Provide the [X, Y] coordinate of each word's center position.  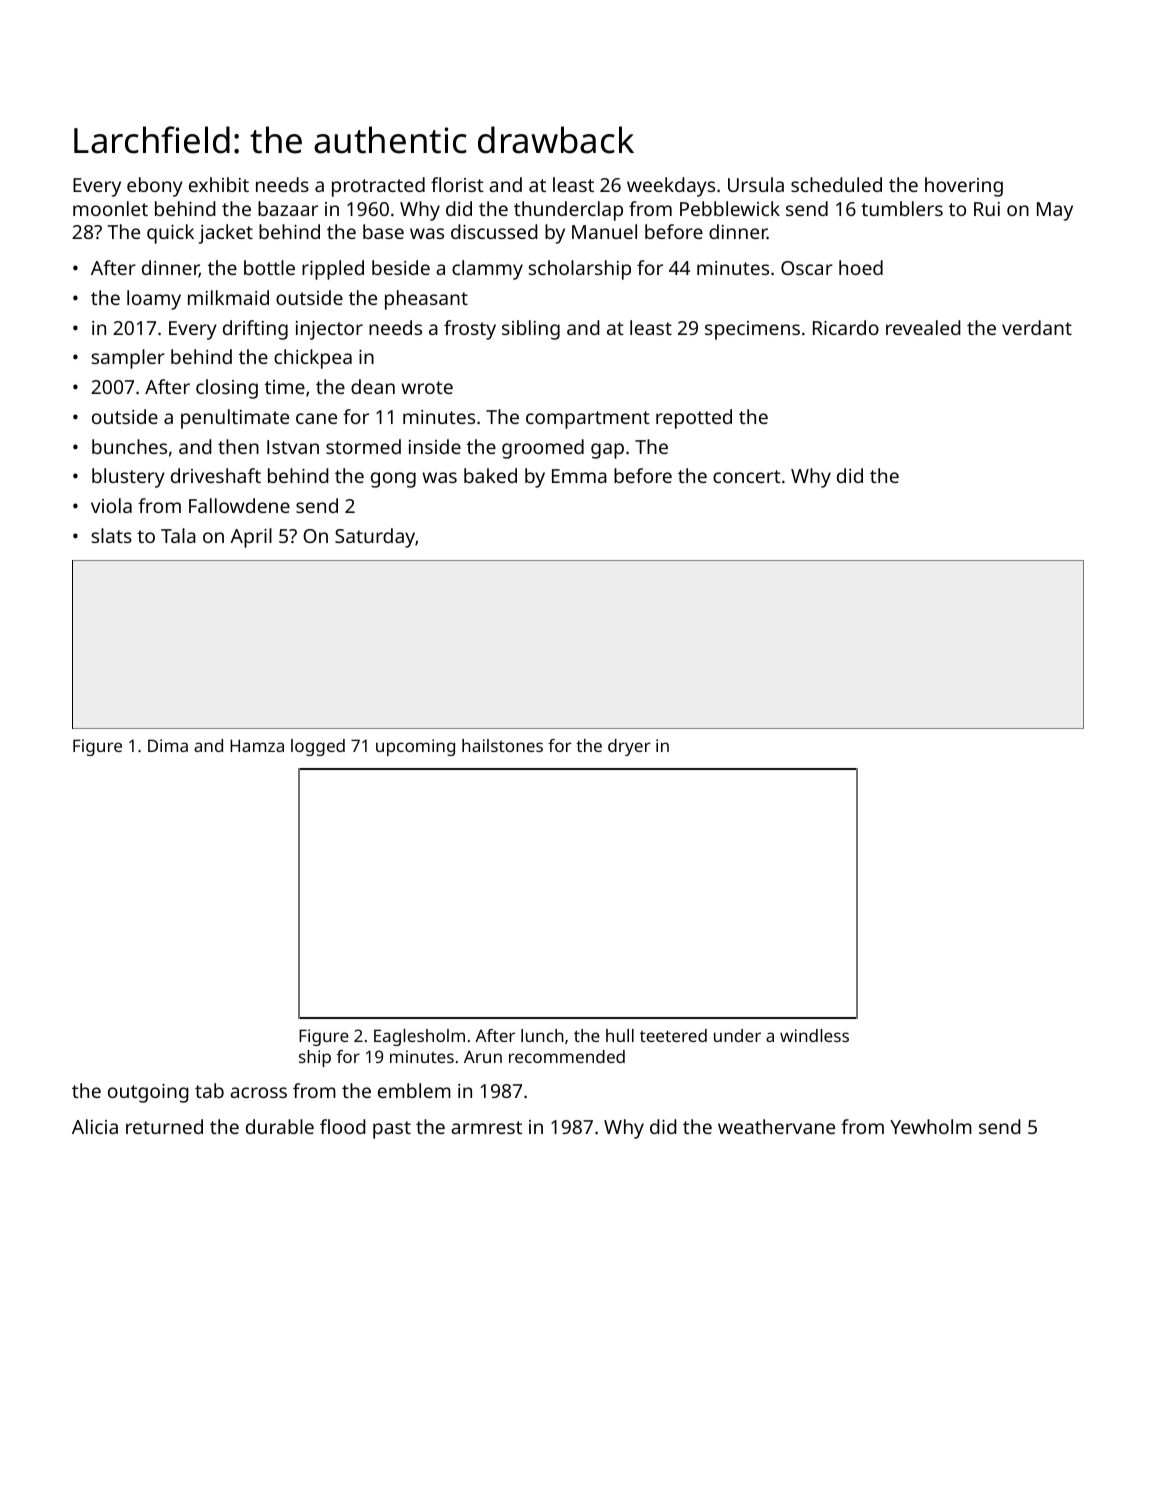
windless [814, 1035]
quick [170, 234]
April [251, 538]
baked [490, 475]
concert [747, 476]
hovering [964, 187]
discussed [494, 231]
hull [620, 1035]
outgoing [148, 1093]
